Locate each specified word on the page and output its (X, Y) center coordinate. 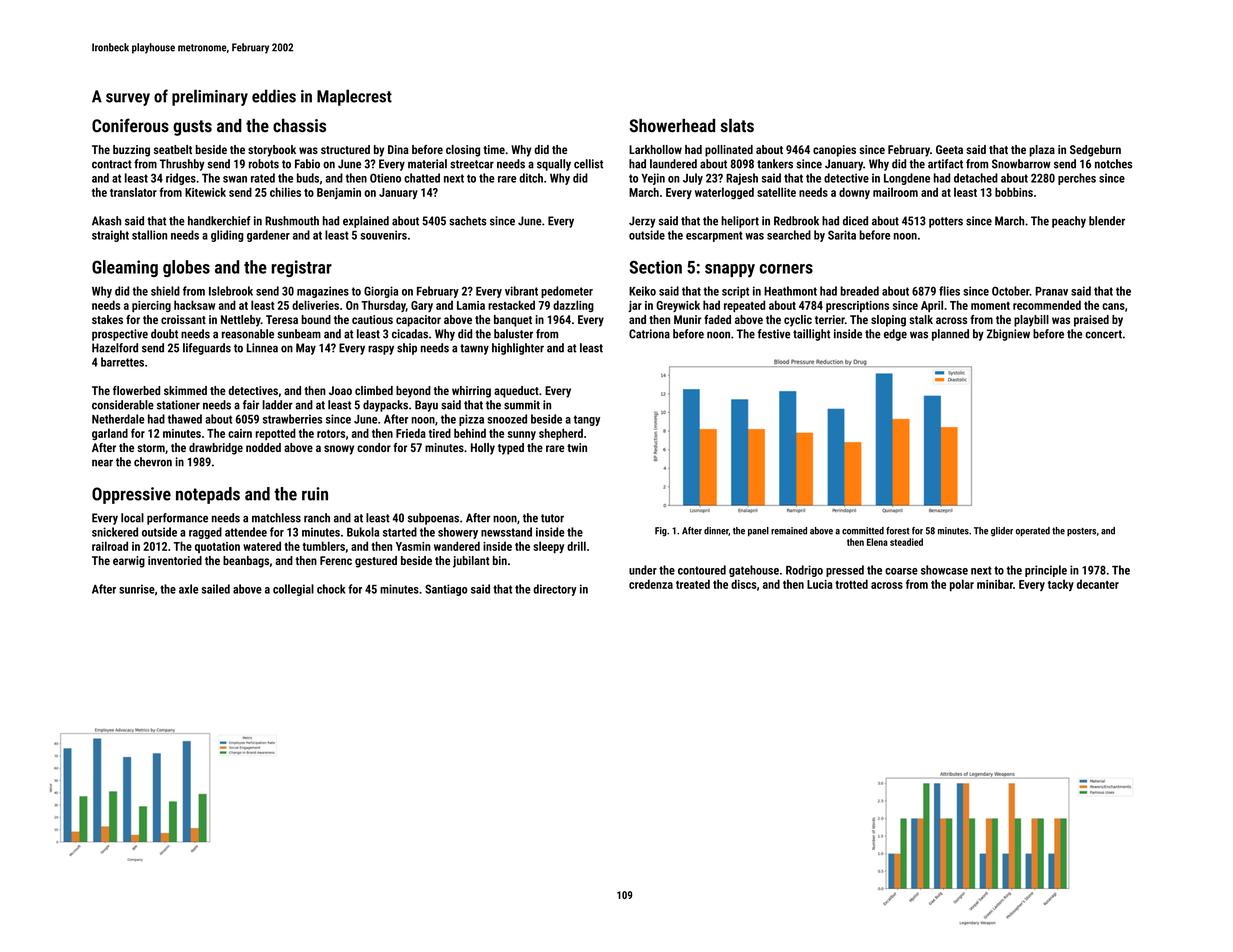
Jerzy (642, 222)
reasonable (248, 334)
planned (950, 335)
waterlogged (724, 193)
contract (112, 164)
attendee (246, 532)
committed (863, 531)
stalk (921, 319)
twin (577, 447)
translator (133, 192)
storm (151, 448)
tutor (552, 518)
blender (1107, 221)
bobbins (1014, 192)
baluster (513, 334)
